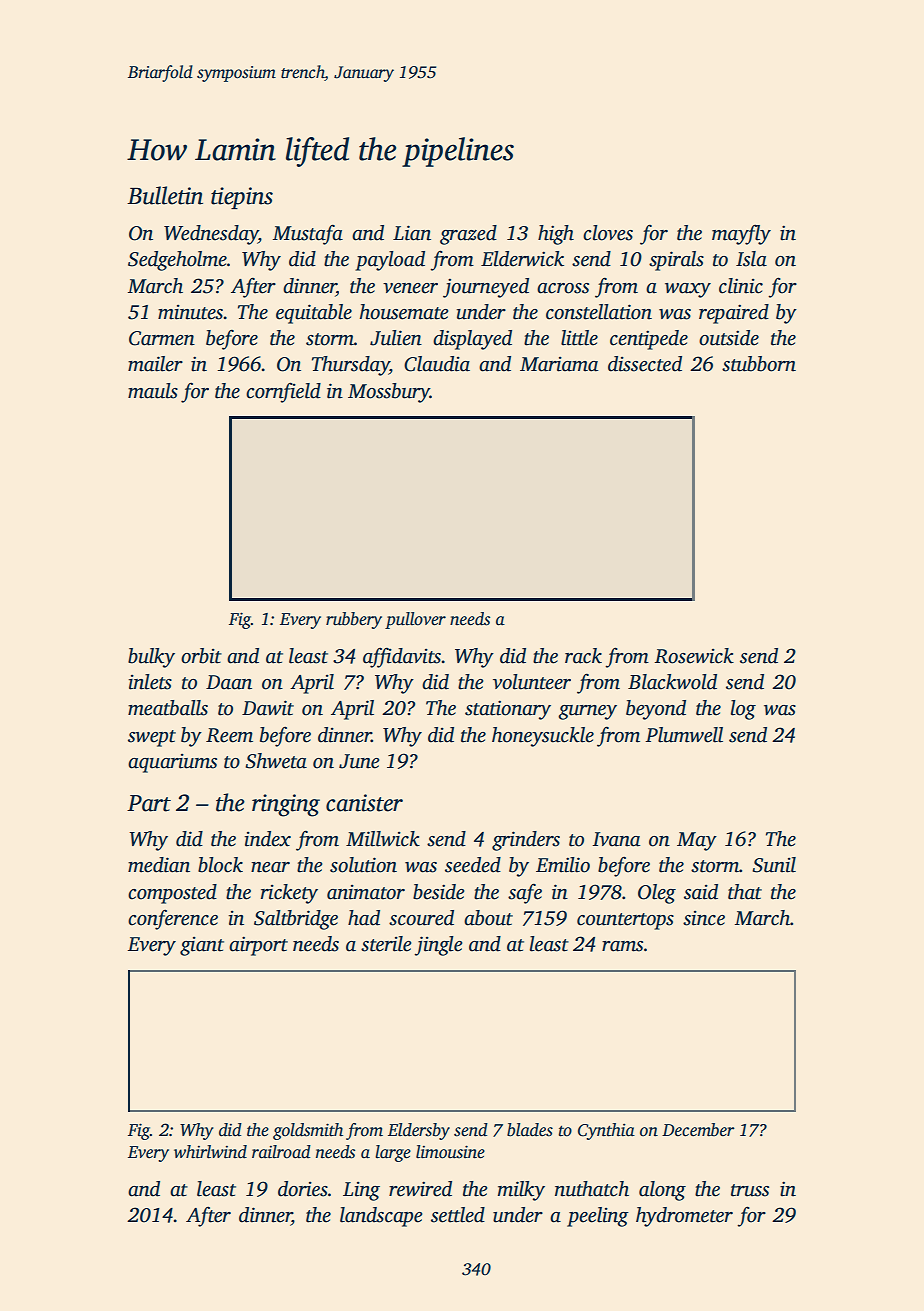  Describe the element at coordinates (210, 1152) in the screenshot. I see `whirlwind` at that location.
